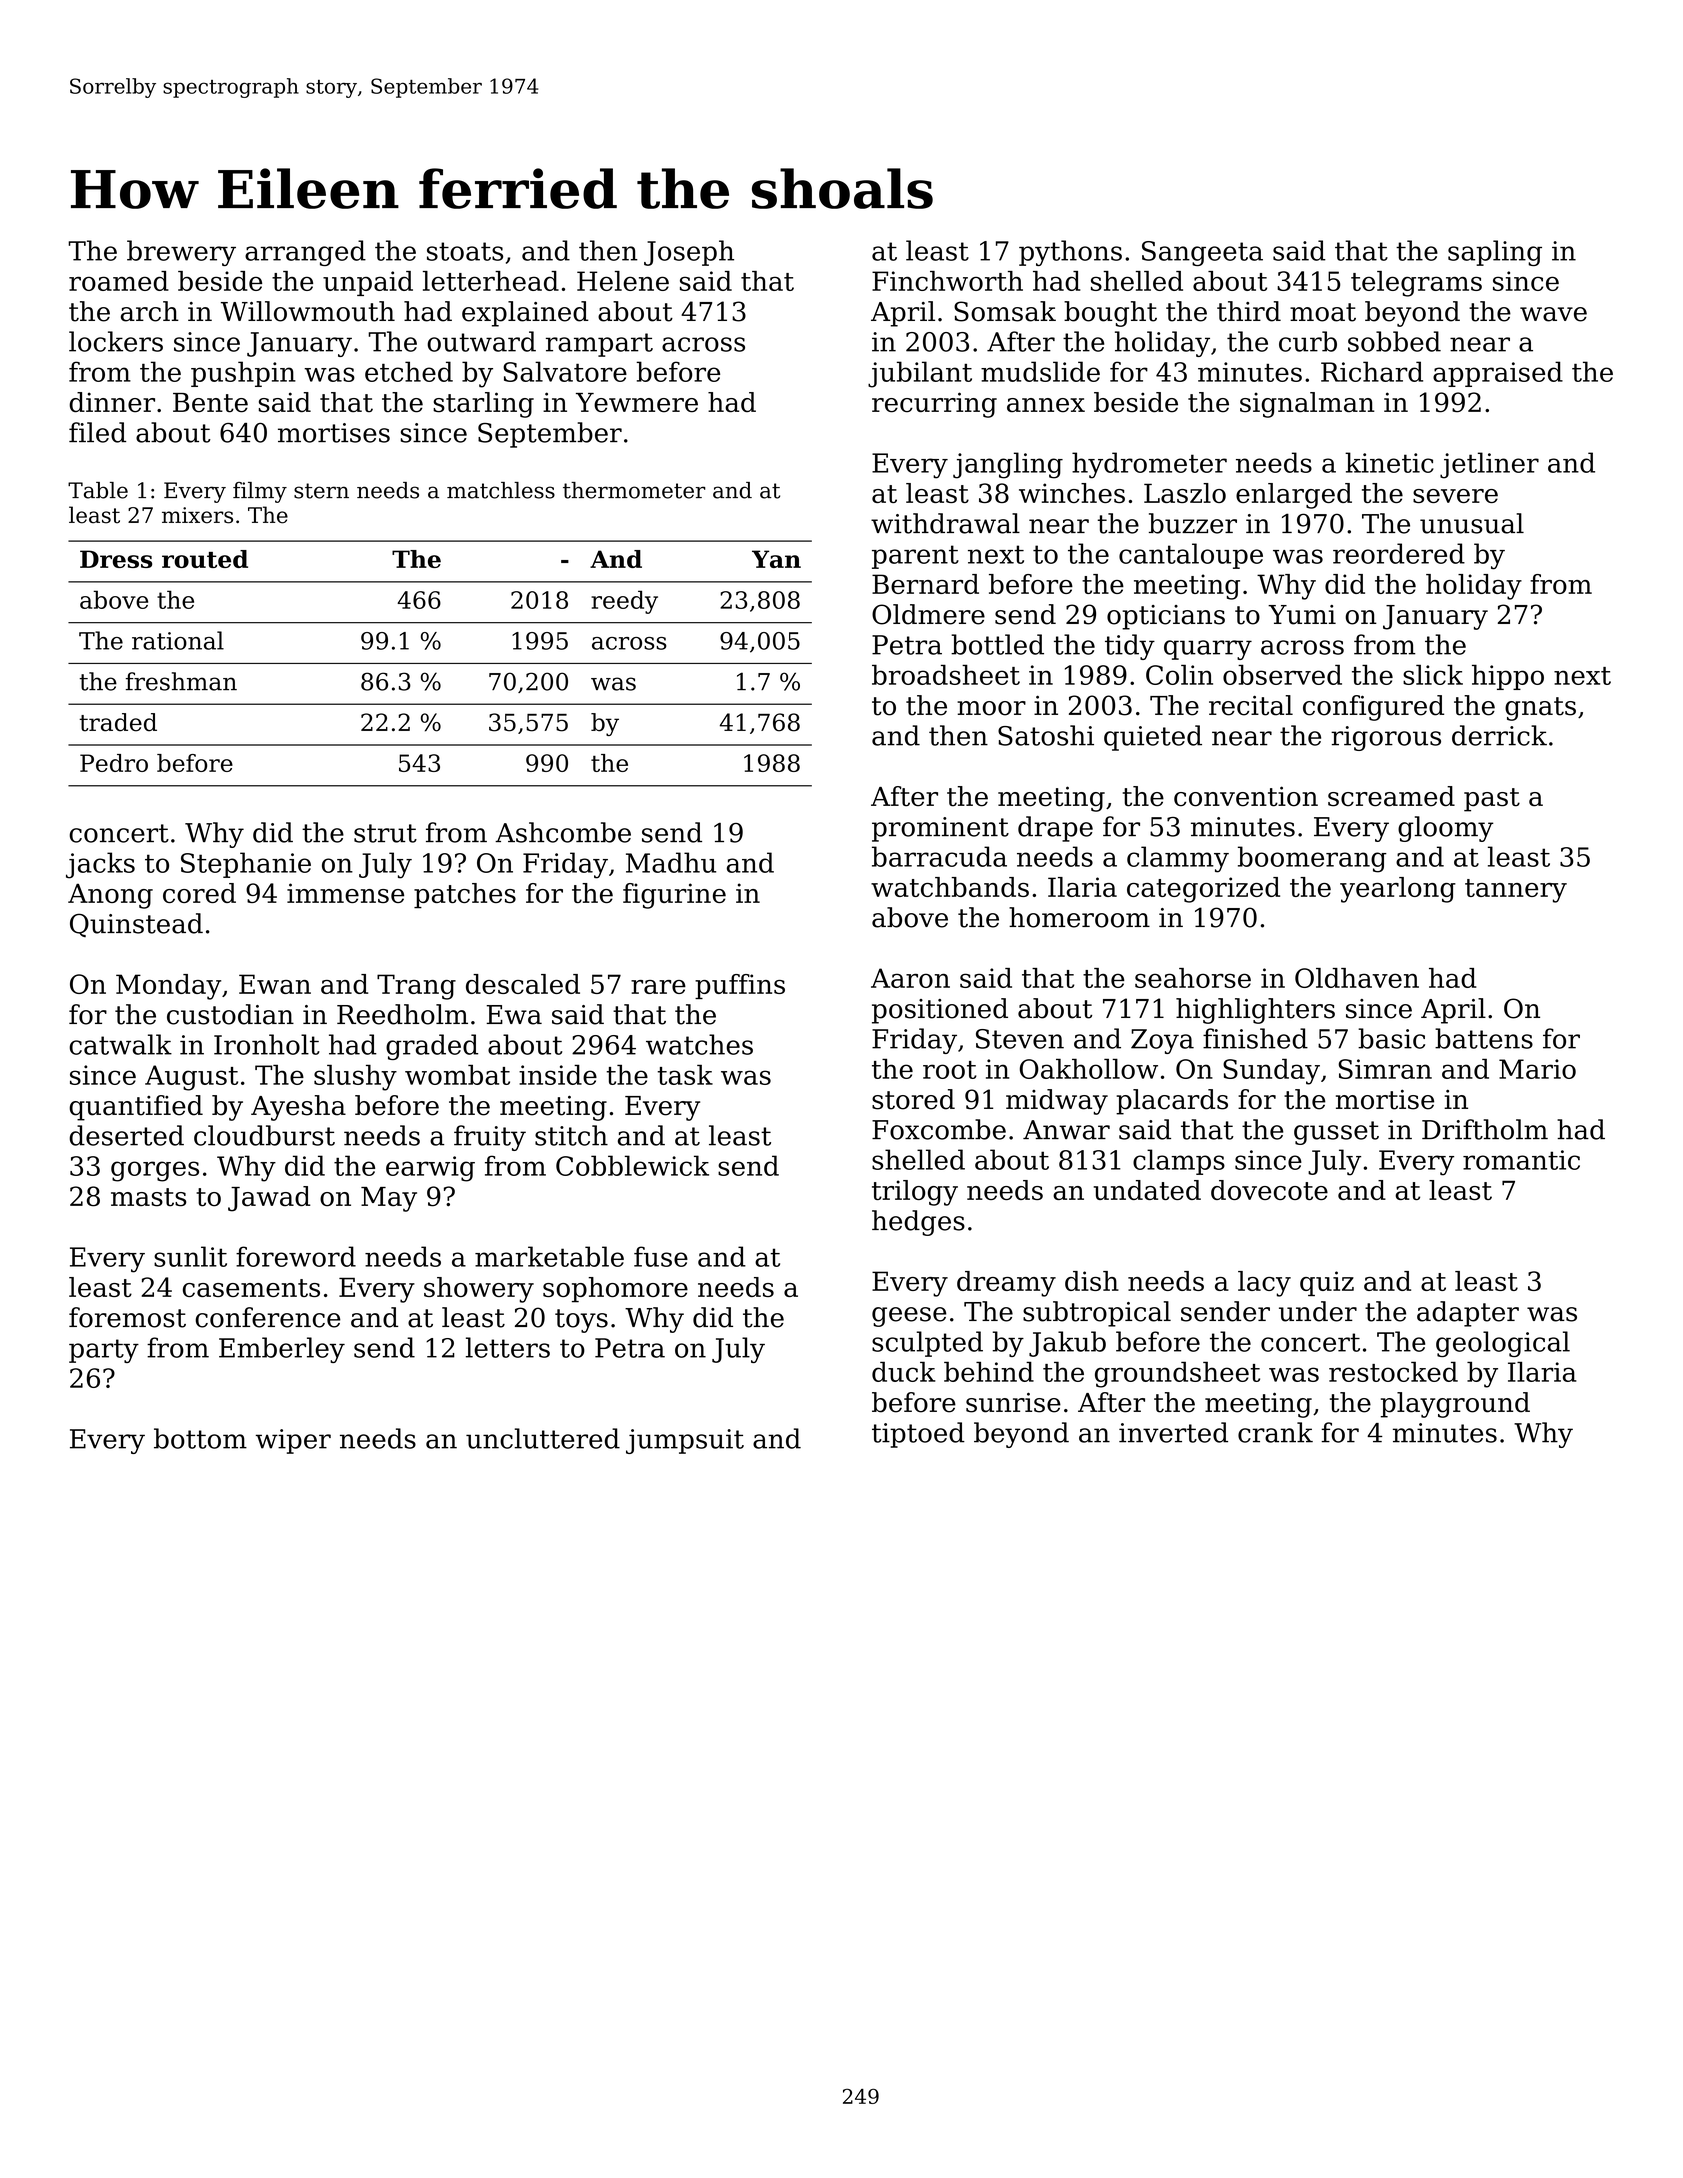 This screenshot has width=1683, height=2178. What do you see at coordinates (1202, 253) in the screenshot?
I see `Sangeeta` at bounding box center [1202, 253].
